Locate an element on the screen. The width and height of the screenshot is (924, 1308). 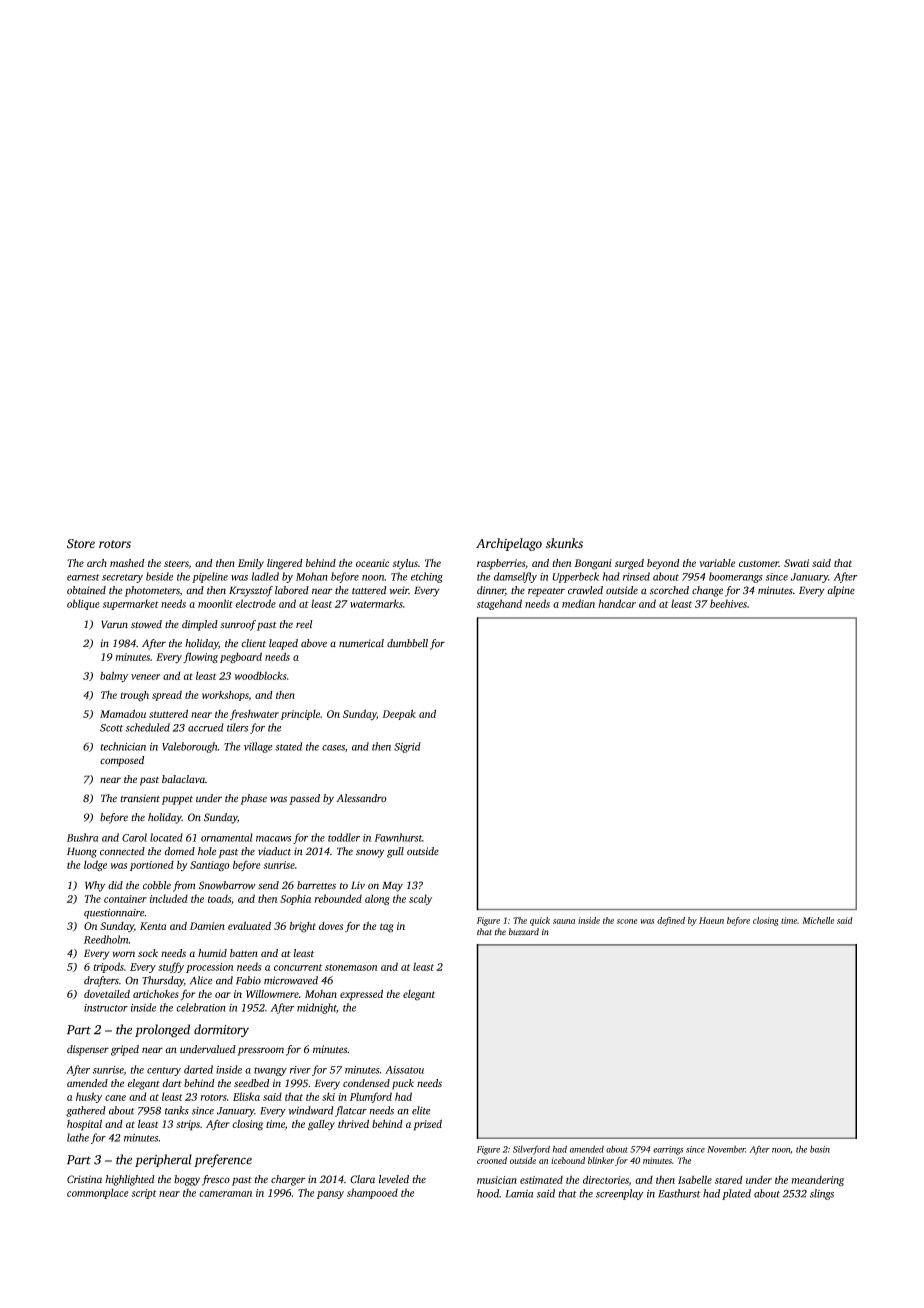
skunks is located at coordinates (564, 543).
